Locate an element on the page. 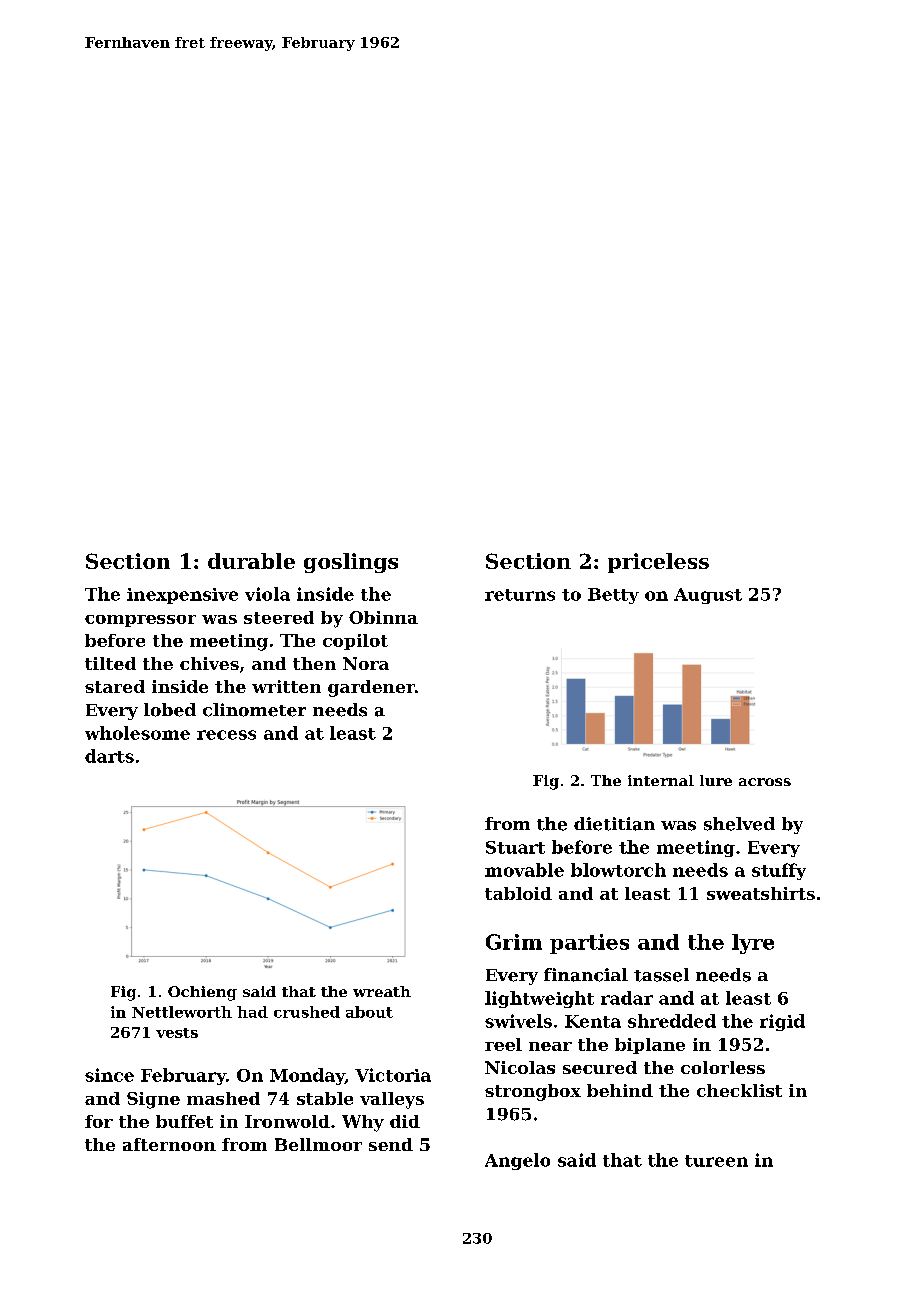 The width and height of the document is (924, 1314). returns is located at coordinates (520, 595).
